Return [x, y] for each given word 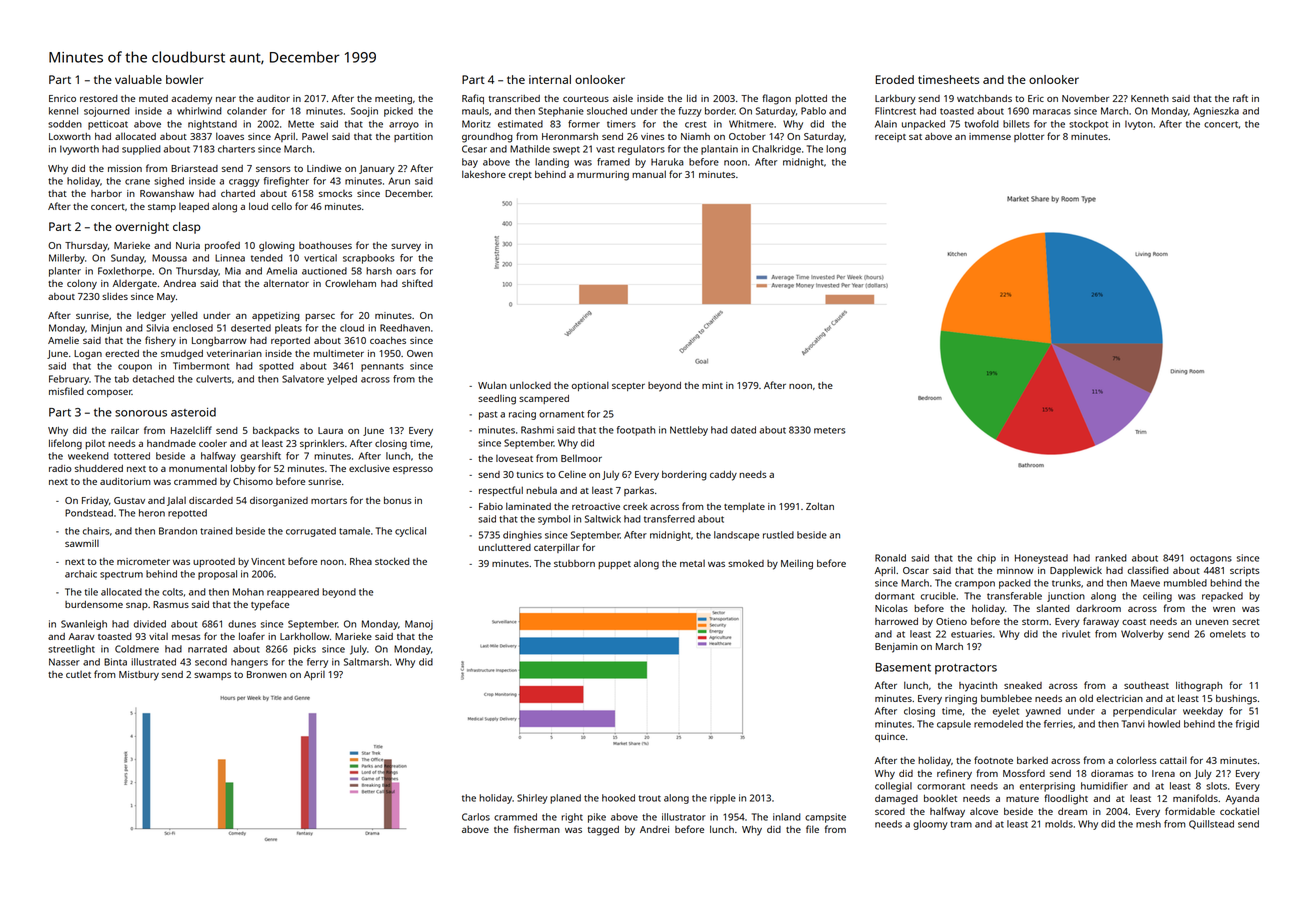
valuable [138, 79]
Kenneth [1150, 98]
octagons [1211, 559]
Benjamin [896, 648]
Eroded [894, 79]
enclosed [193, 328]
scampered [544, 399]
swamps [212, 676]
